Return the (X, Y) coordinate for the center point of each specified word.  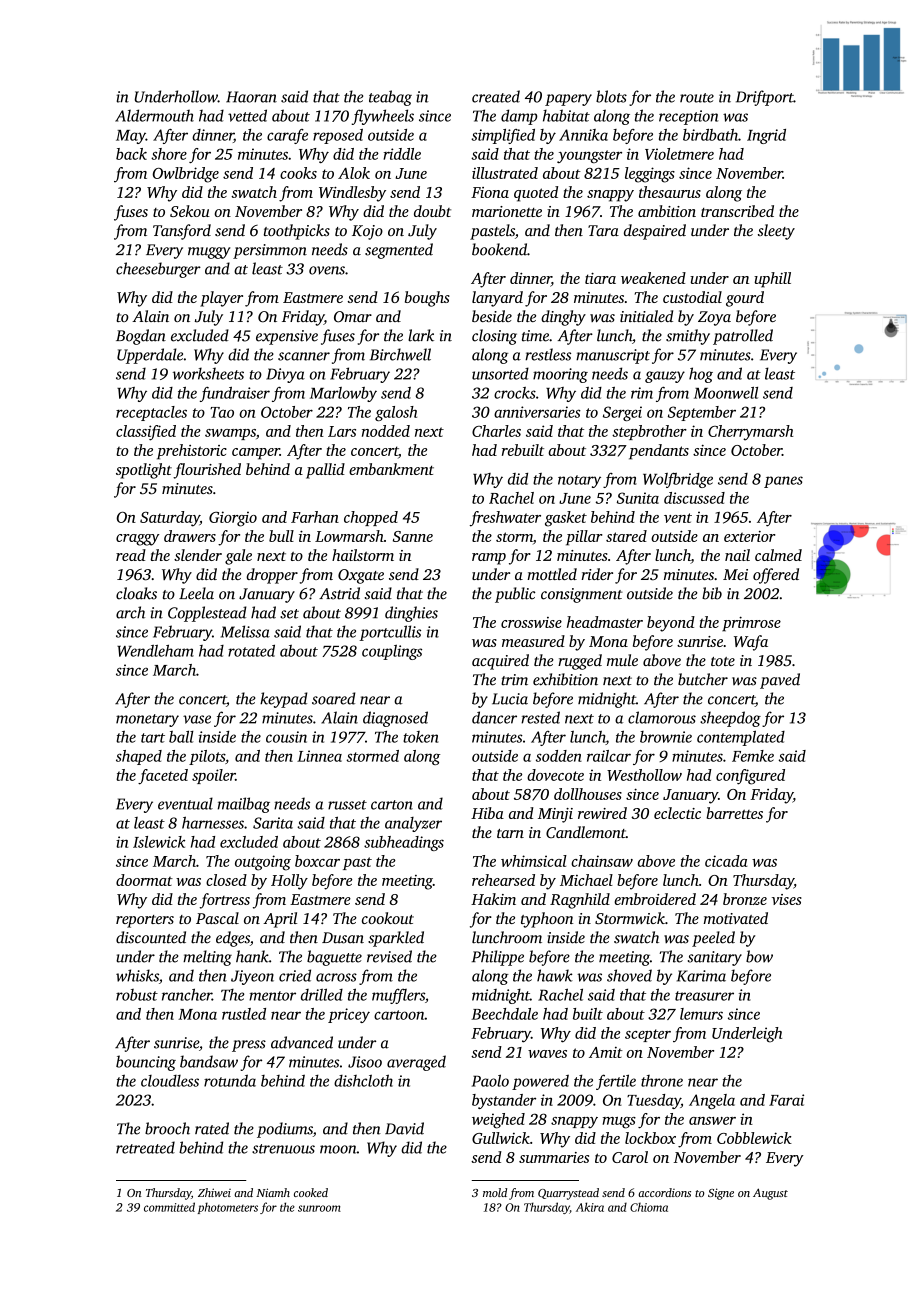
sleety (776, 232)
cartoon (399, 1015)
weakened (653, 278)
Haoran (251, 97)
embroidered (655, 899)
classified (146, 433)
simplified (503, 136)
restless (548, 354)
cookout (388, 918)
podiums (285, 1130)
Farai (786, 1100)
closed (226, 880)
